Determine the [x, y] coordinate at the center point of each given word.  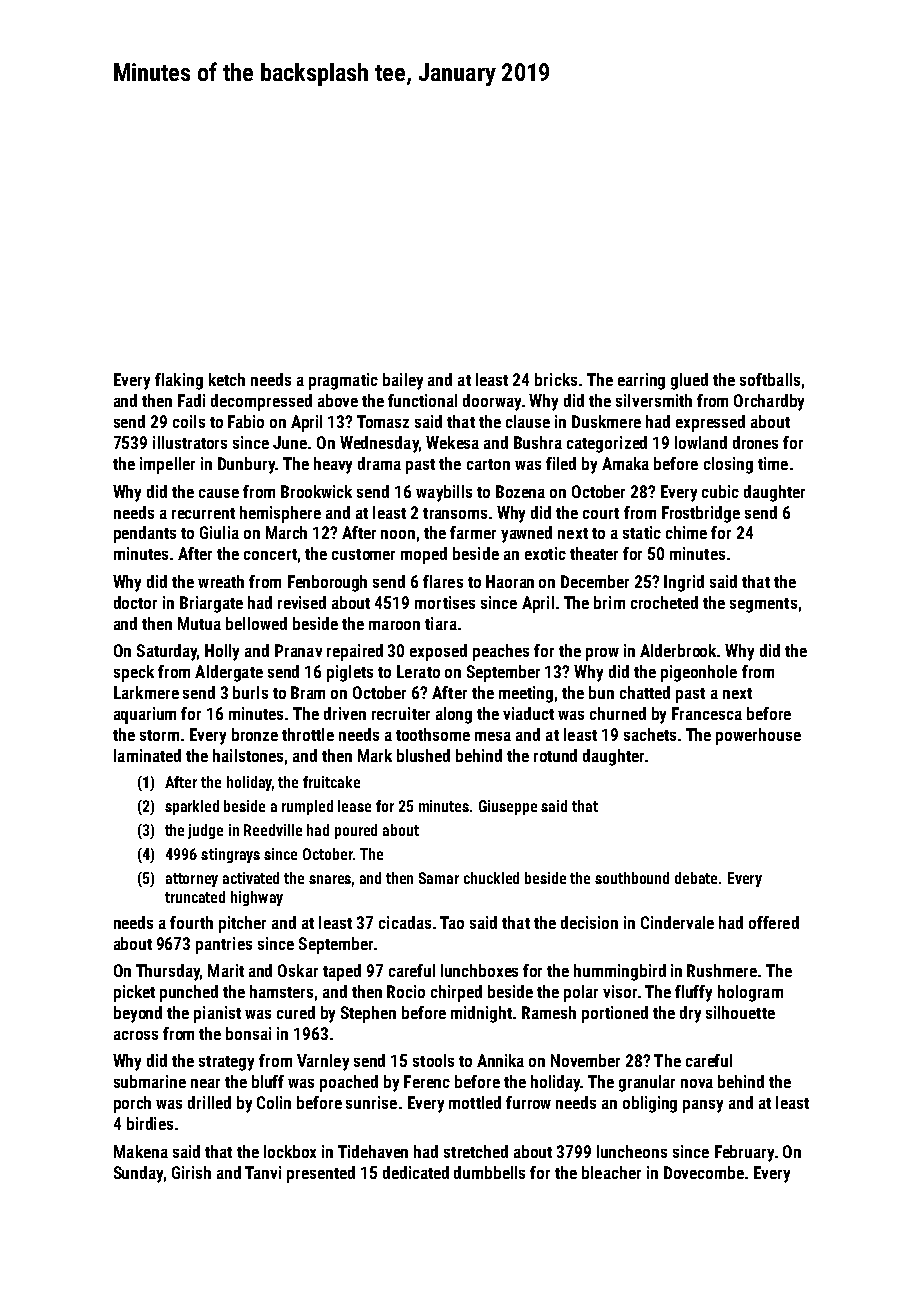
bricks [556, 379]
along [454, 715]
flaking [179, 381]
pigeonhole [699, 673]
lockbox [290, 1151]
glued [689, 381]
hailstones [248, 755]
